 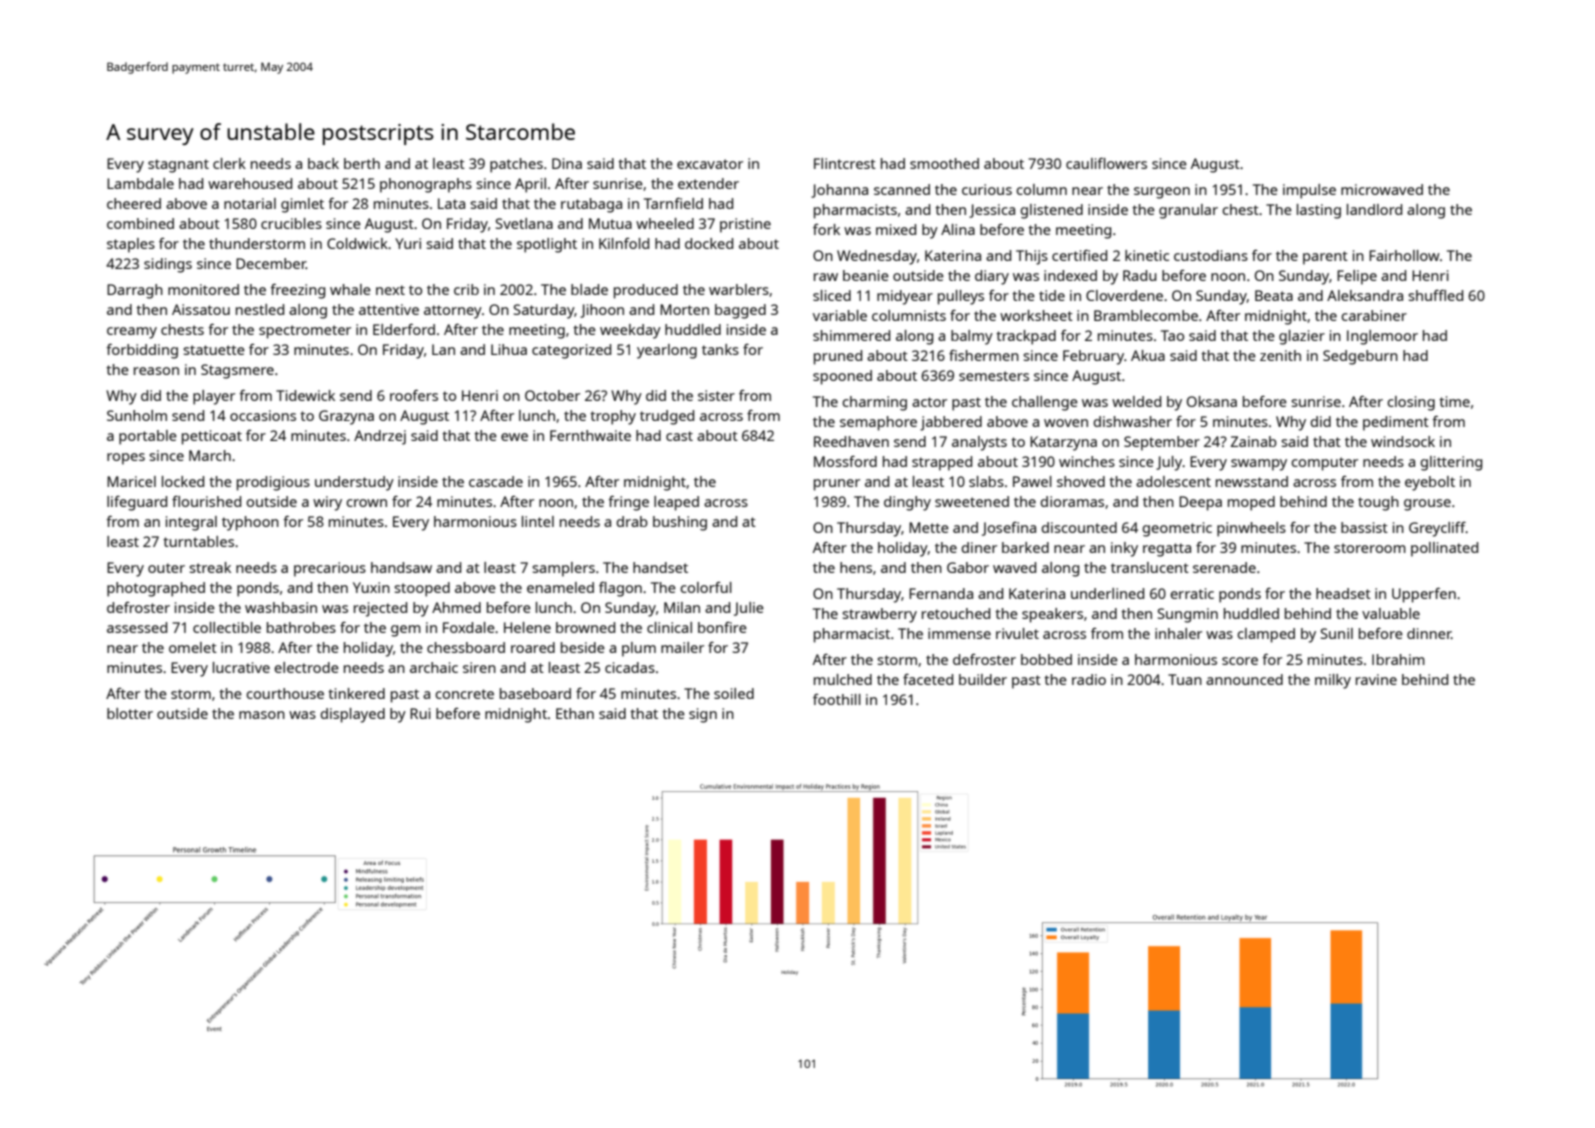 I want to click on sign, so click(x=703, y=715).
